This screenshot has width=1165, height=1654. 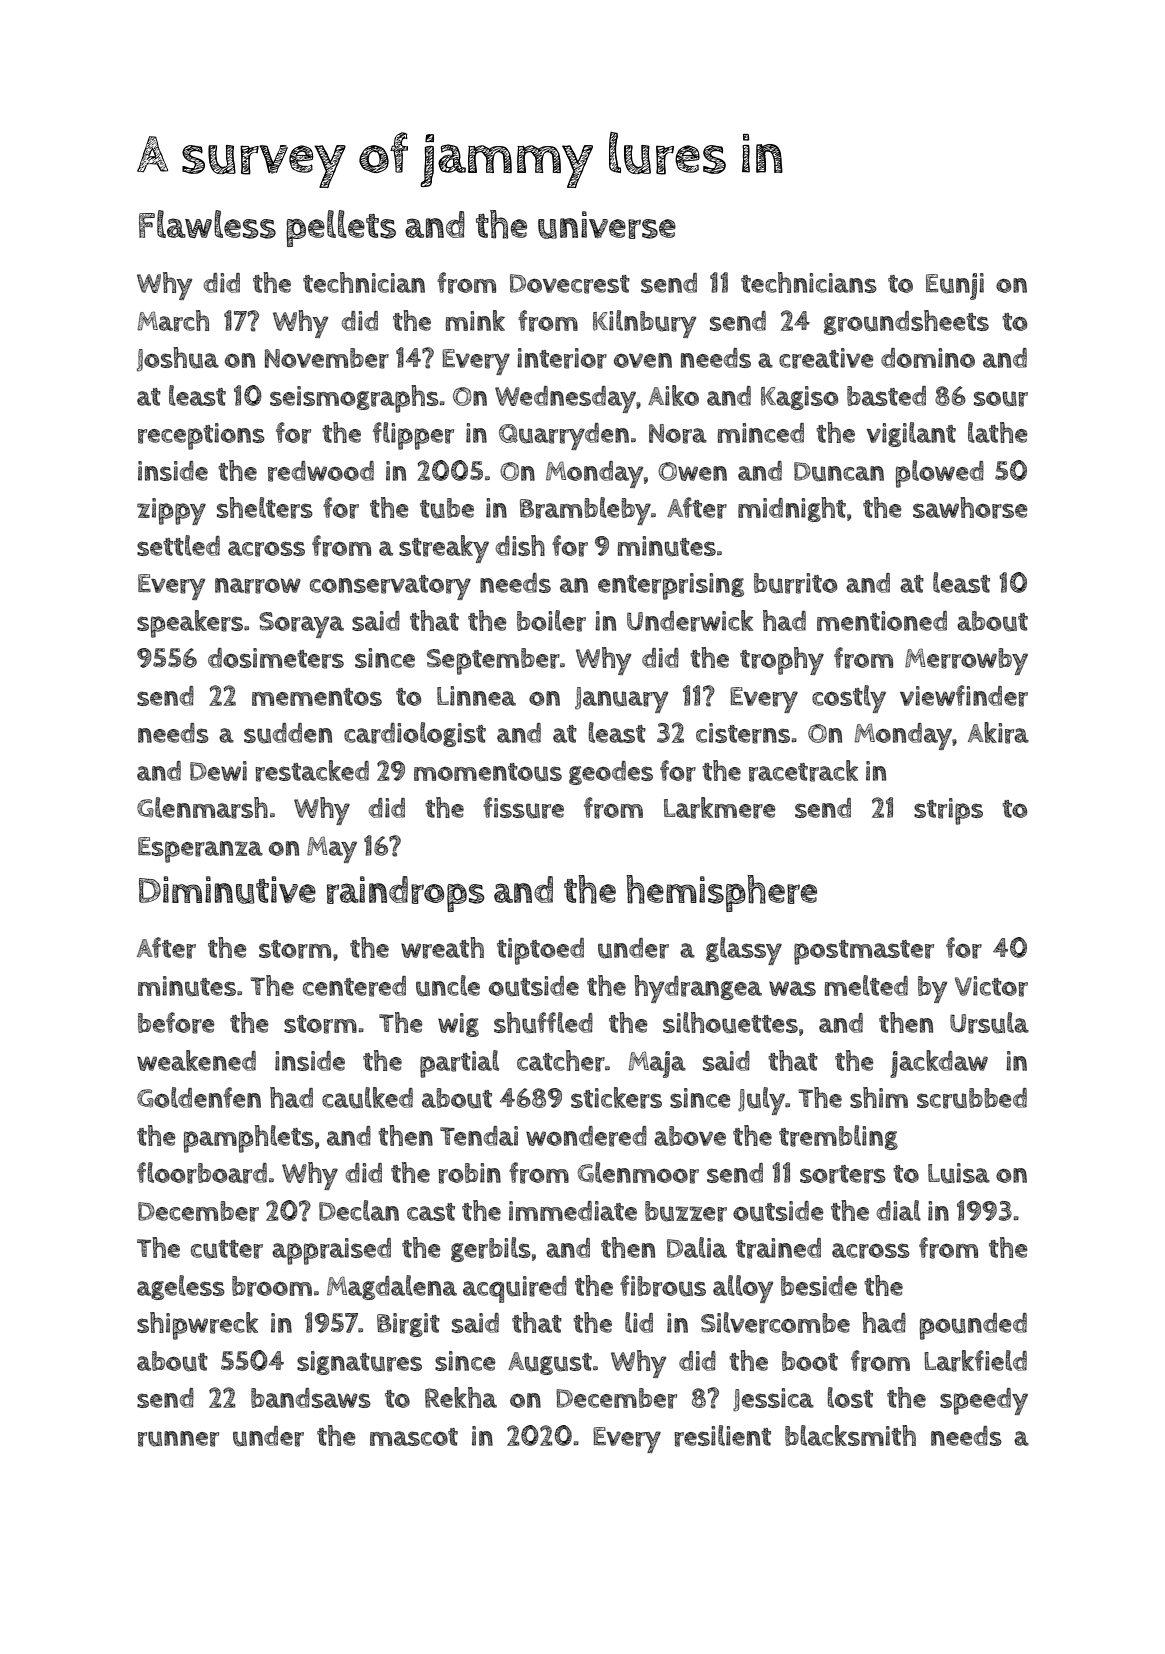 What do you see at coordinates (864, 952) in the screenshot?
I see `postmaster` at bounding box center [864, 952].
